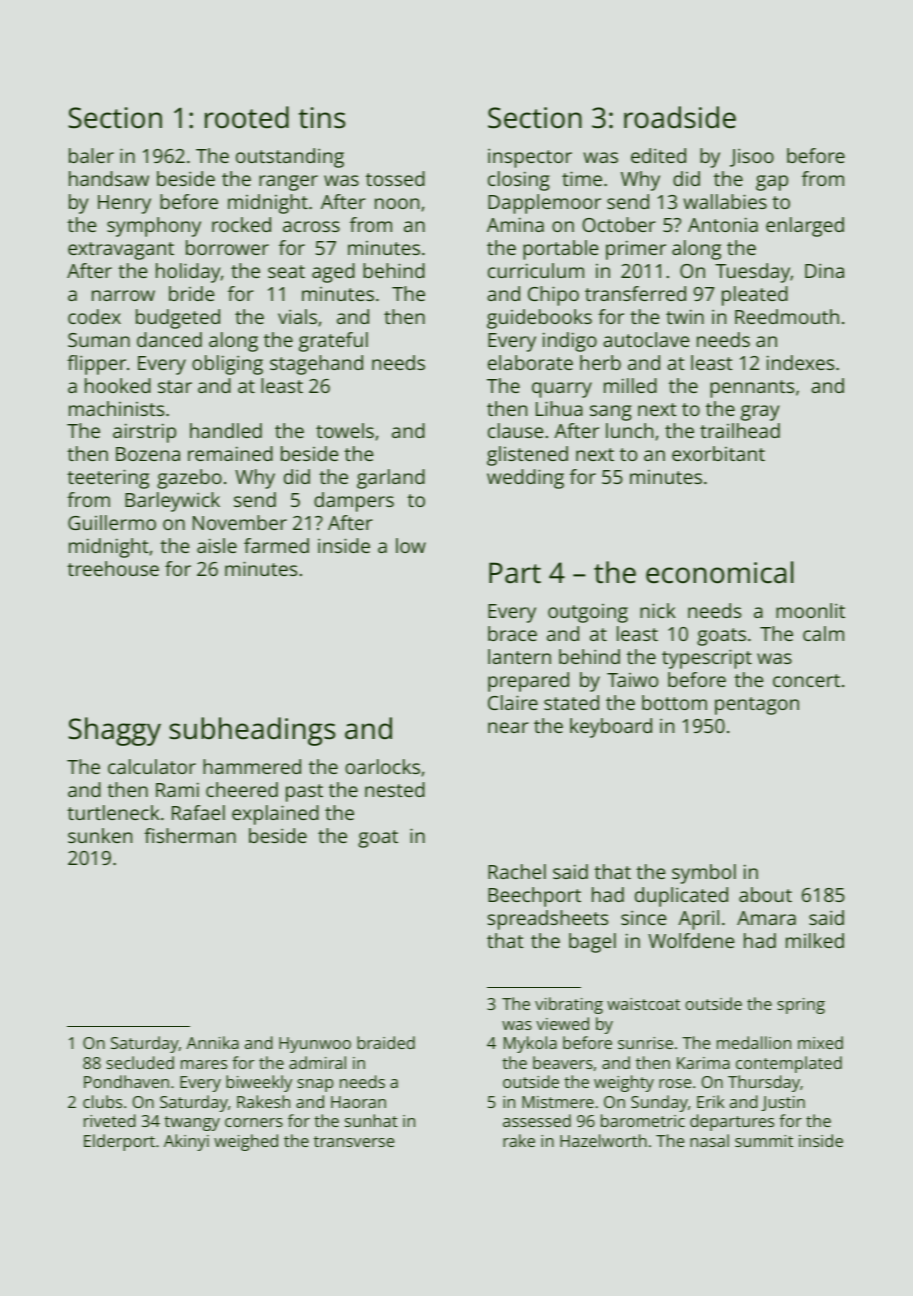 This screenshot has height=1296, width=913. I want to click on duplicated, so click(681, 897).
